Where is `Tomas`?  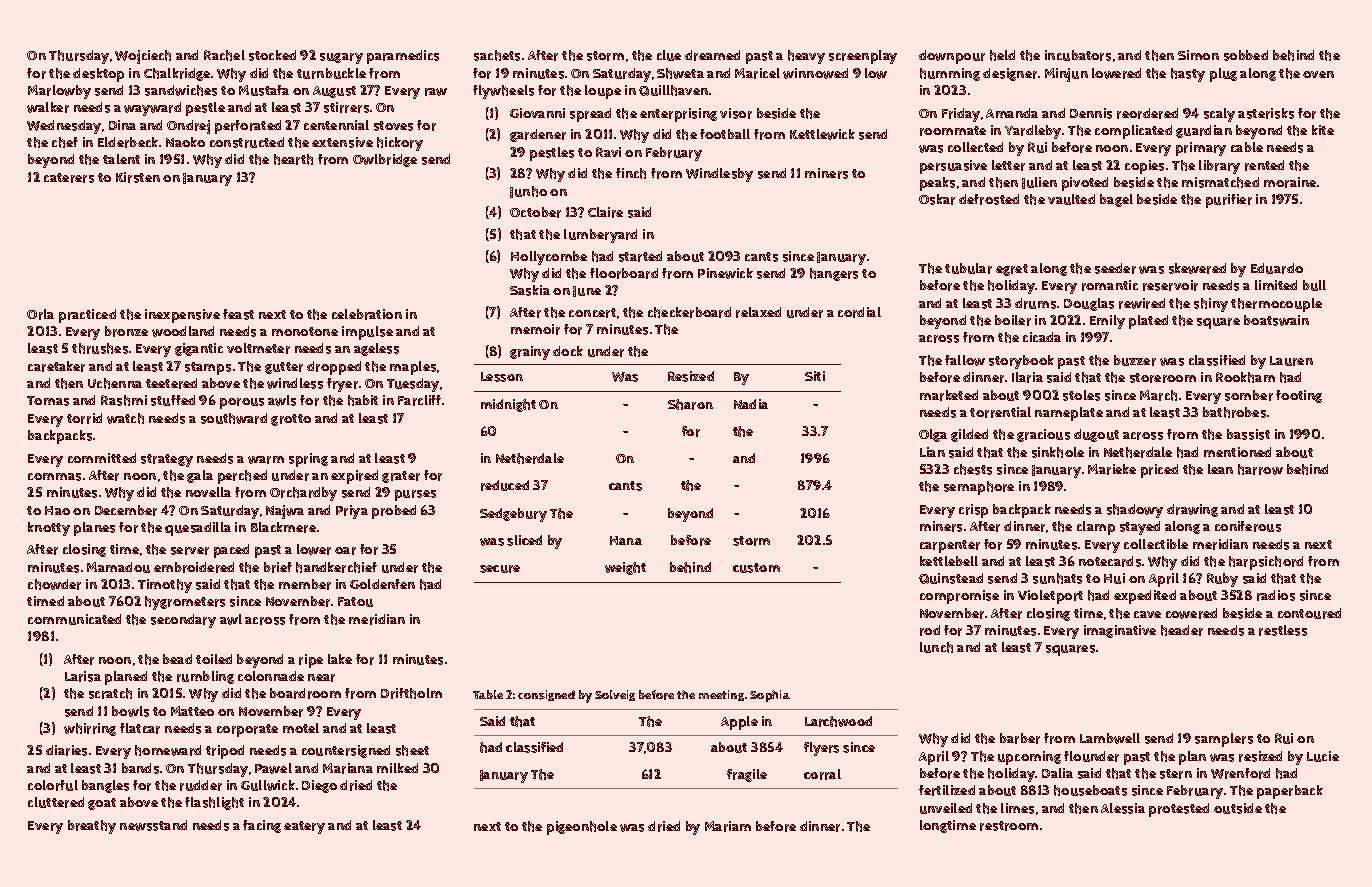
Tomas is located at coordinates (48, 401).
